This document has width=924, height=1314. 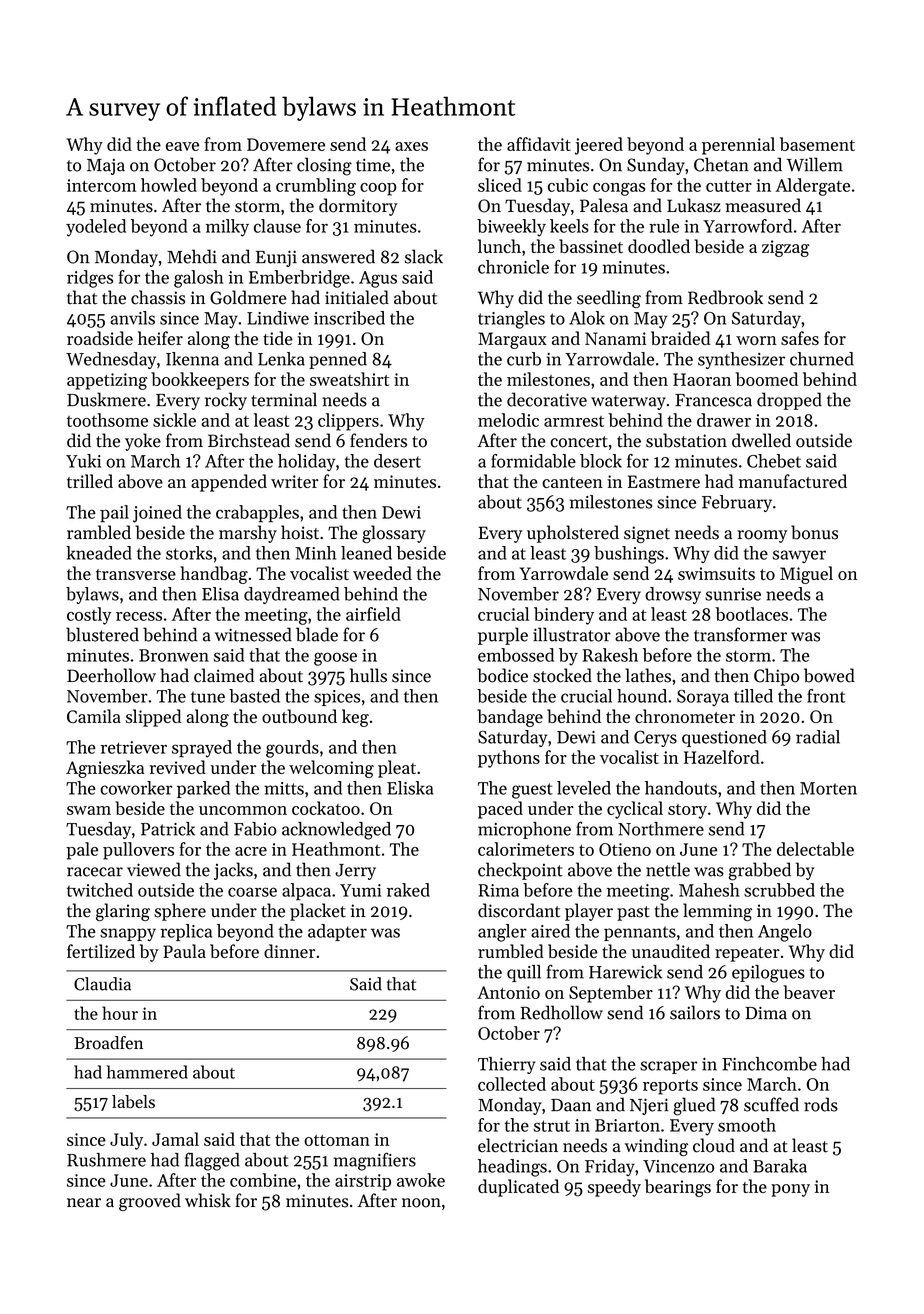 What do you see at coordinates (101, 185) in the document?
I see `intercom` at bounding box center [101, 185].
